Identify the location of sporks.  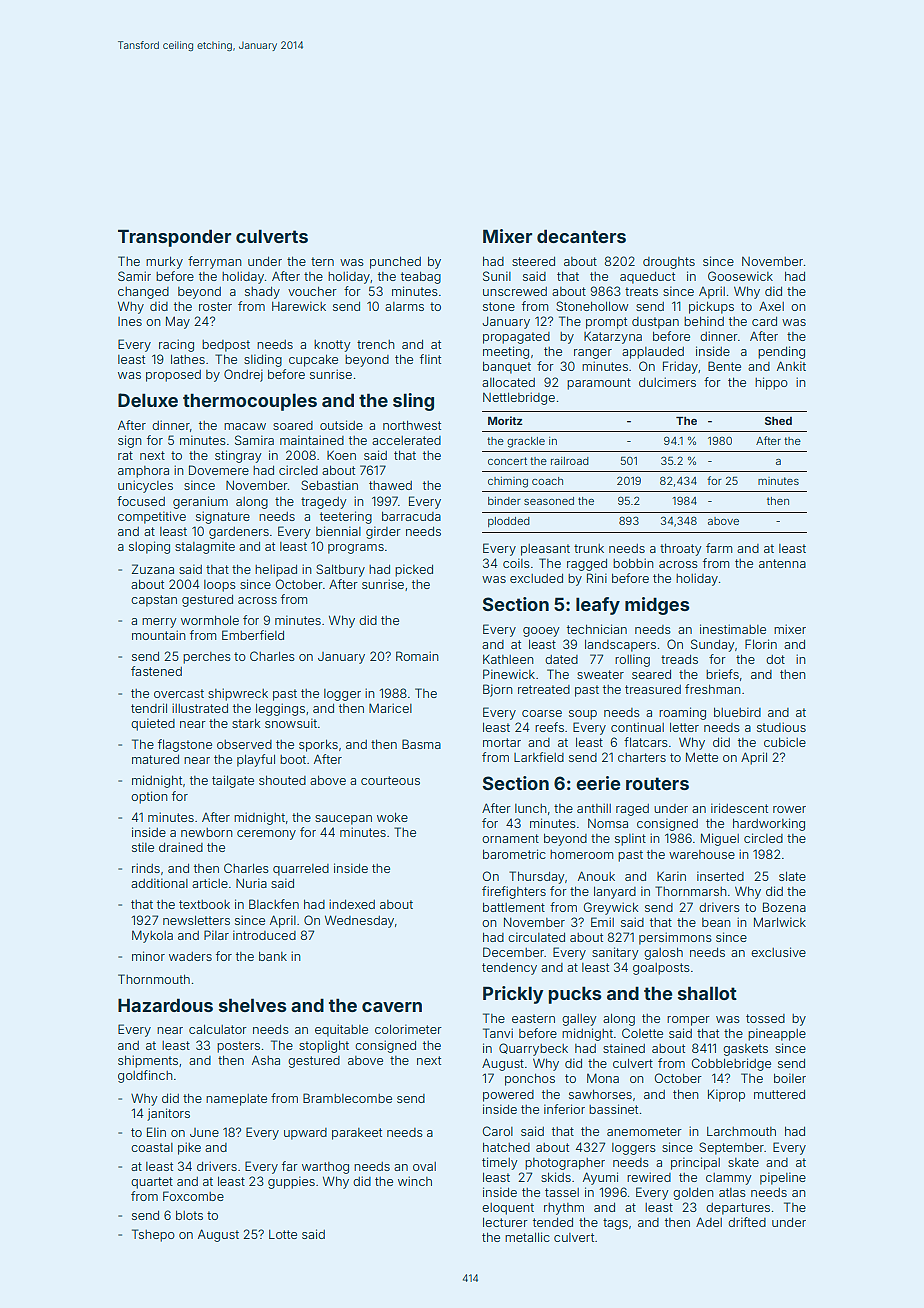
(318, 746).
